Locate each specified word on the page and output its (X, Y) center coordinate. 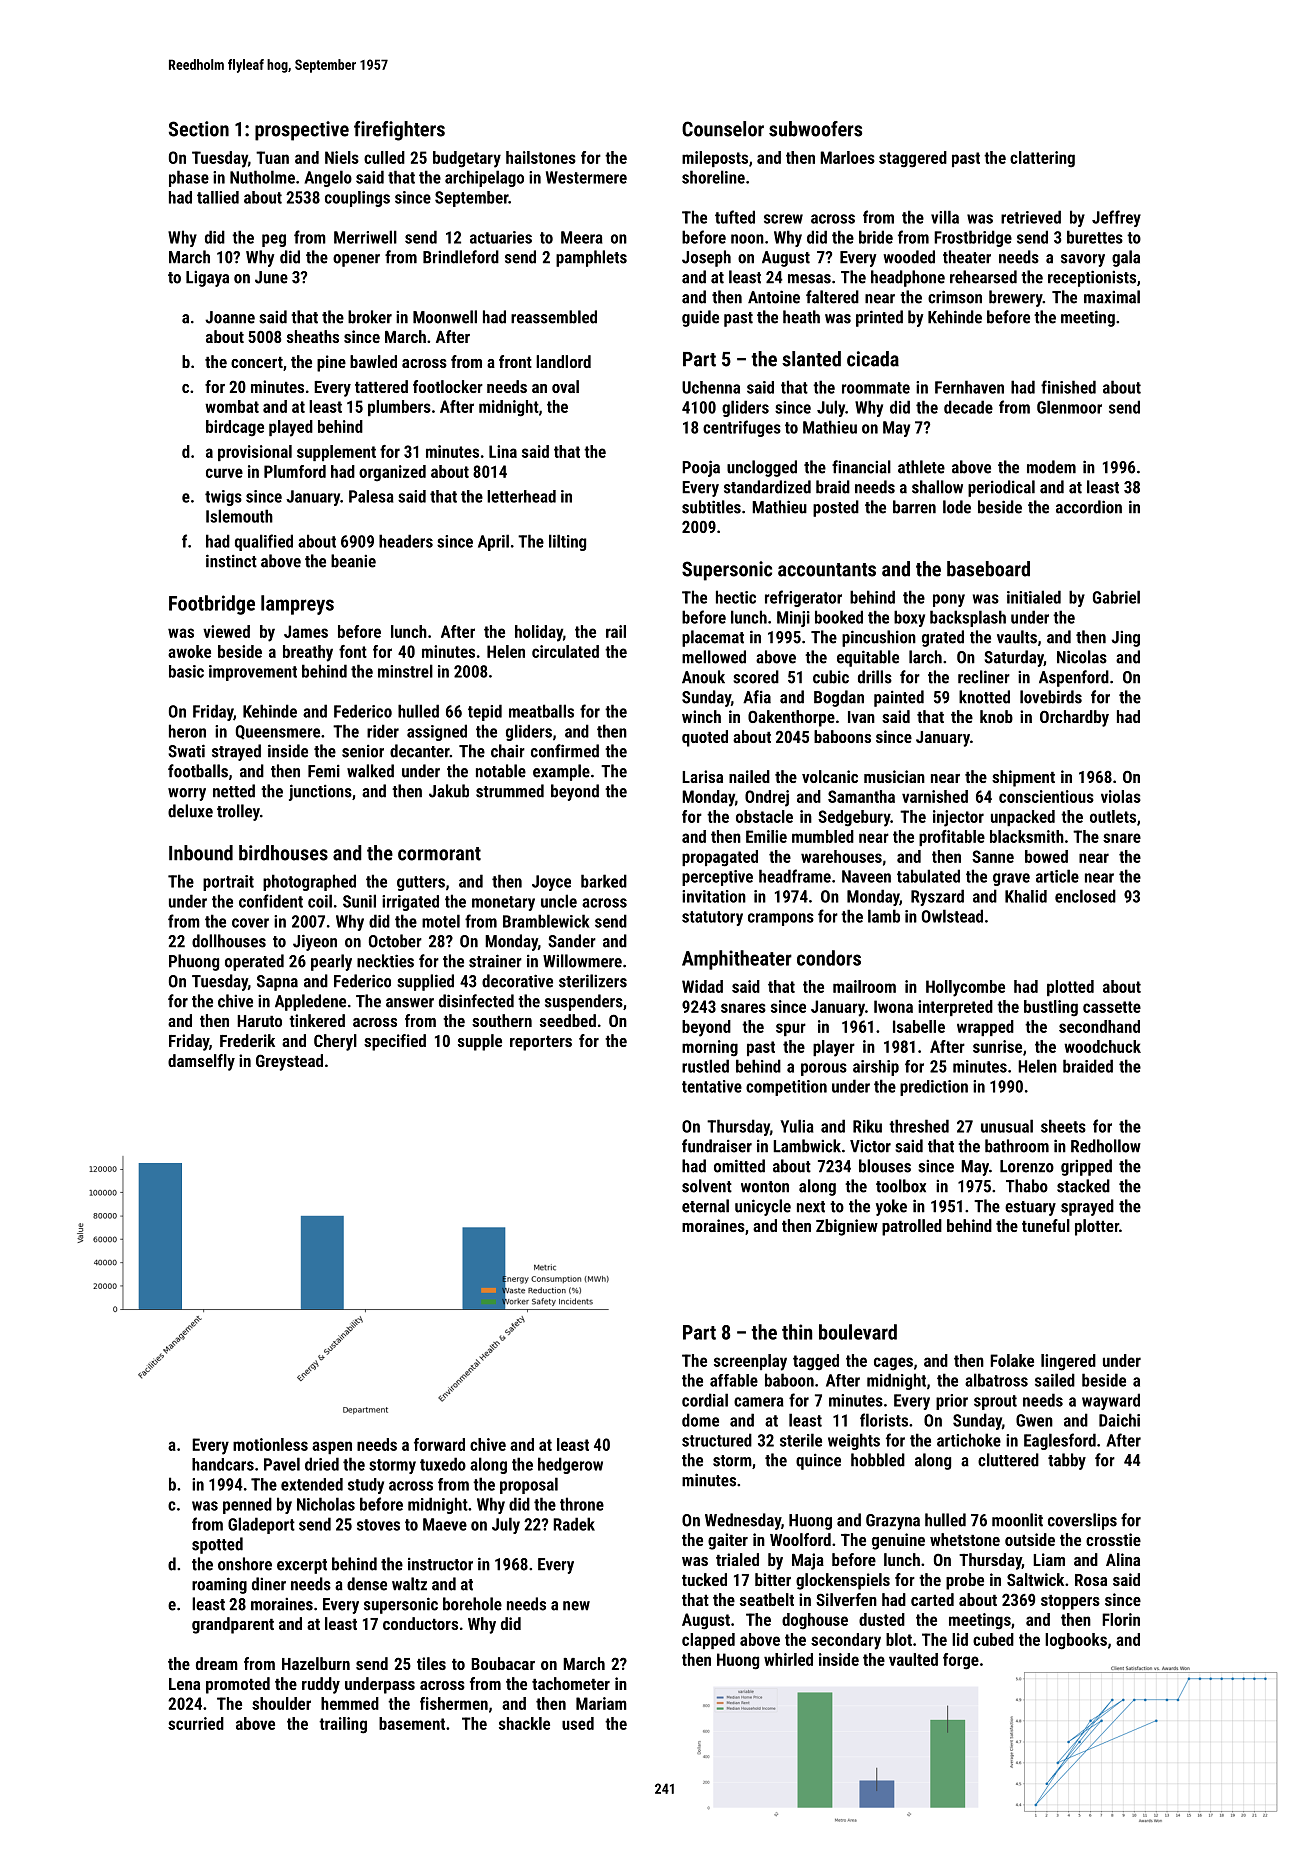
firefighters (399, 131)
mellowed (714, 657)
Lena (184, 1684)
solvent (707, 1186)
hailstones (541, 157)
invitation (714, 896)
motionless (270, 1444)
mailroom (864, 986)
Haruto (259, 1021)
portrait (228, 883)
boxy (909, 618)
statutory (712, 918)
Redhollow (1106, 1146)
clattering (1042, 159)
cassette (1112, 1007)
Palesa (371, 496)
